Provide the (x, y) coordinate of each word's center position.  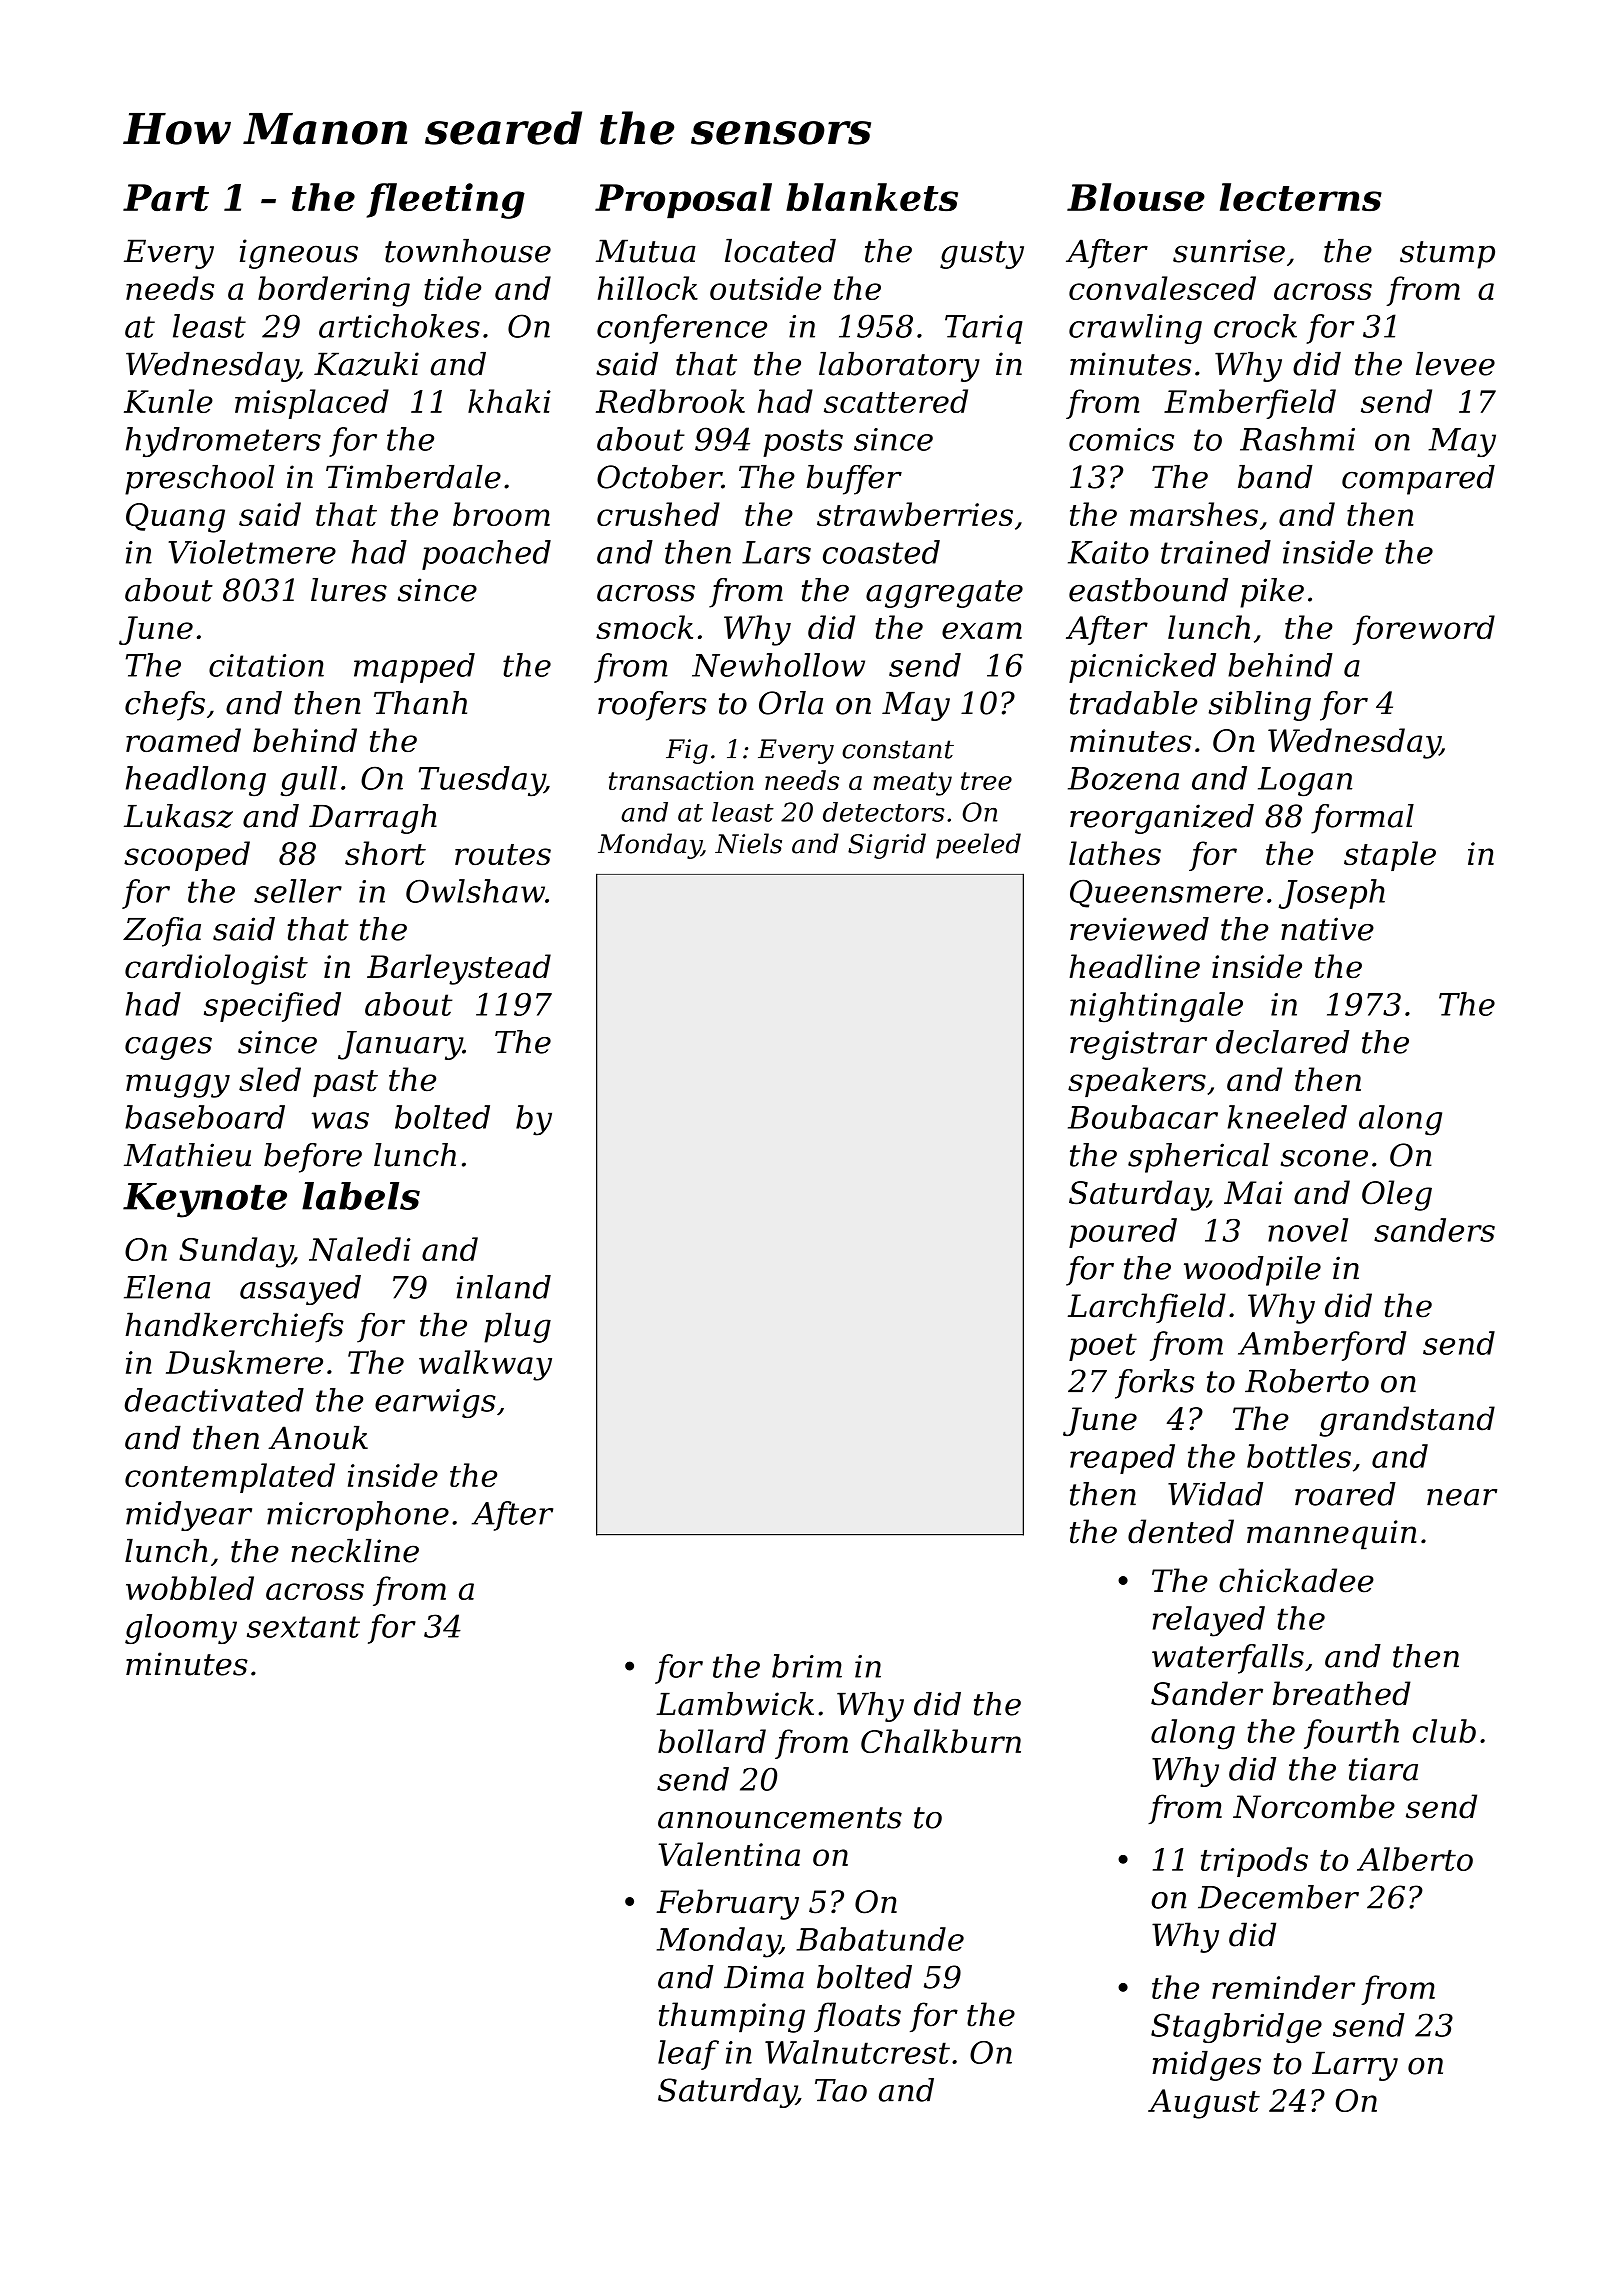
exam (982, 630)
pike (1272, 593)
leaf (688, 2055)
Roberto (1307, 1381)
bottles (1299, 1456)
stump (1447, 255)
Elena (167, 1287)
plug (517, 1327)
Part (166, 197)
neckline (355, 1551)
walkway (485, 1365)
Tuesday (482, 781)
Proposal (683, 200)
